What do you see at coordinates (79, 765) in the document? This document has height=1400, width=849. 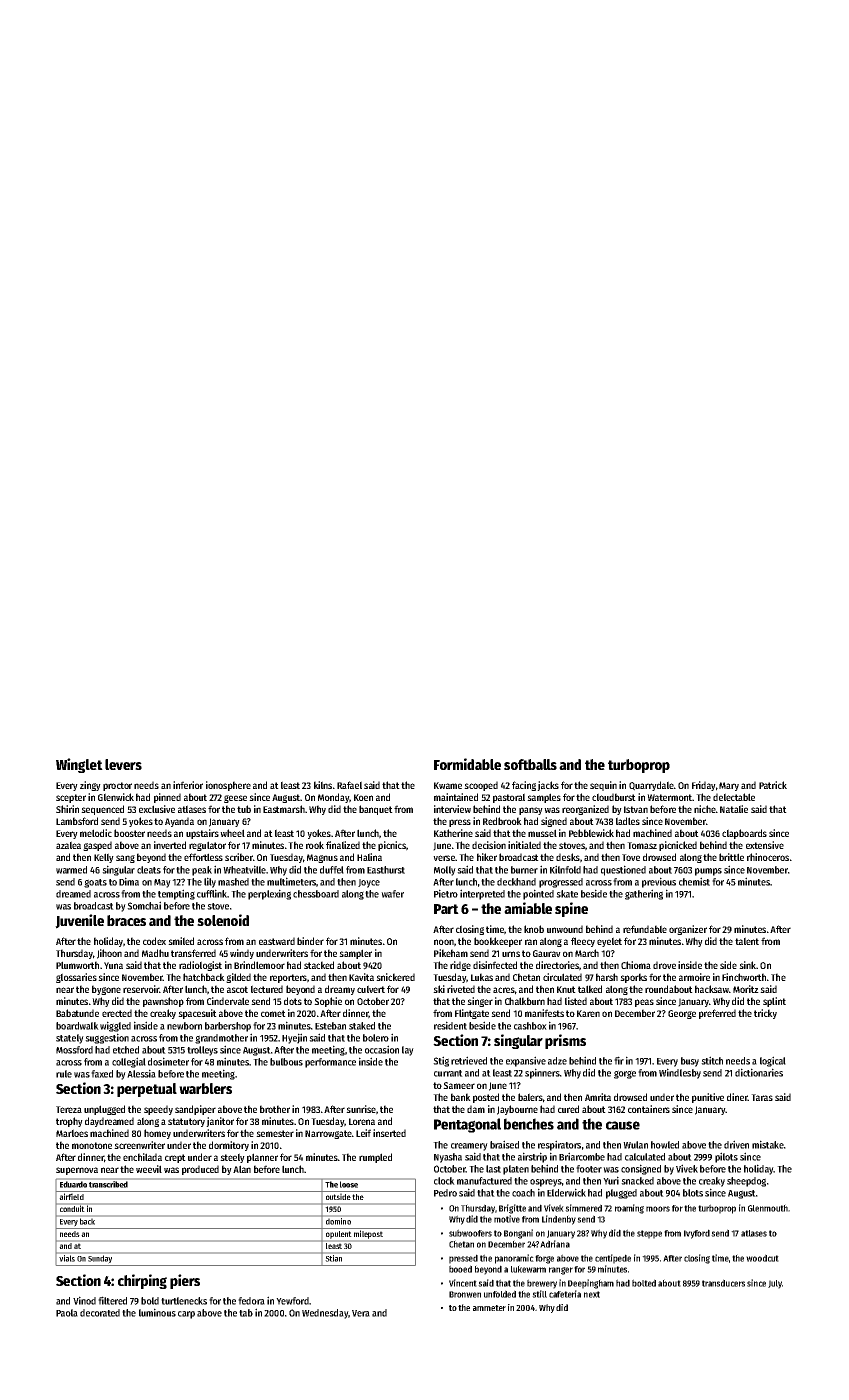 I see `Winglet` at bounding box center [79, 765].
